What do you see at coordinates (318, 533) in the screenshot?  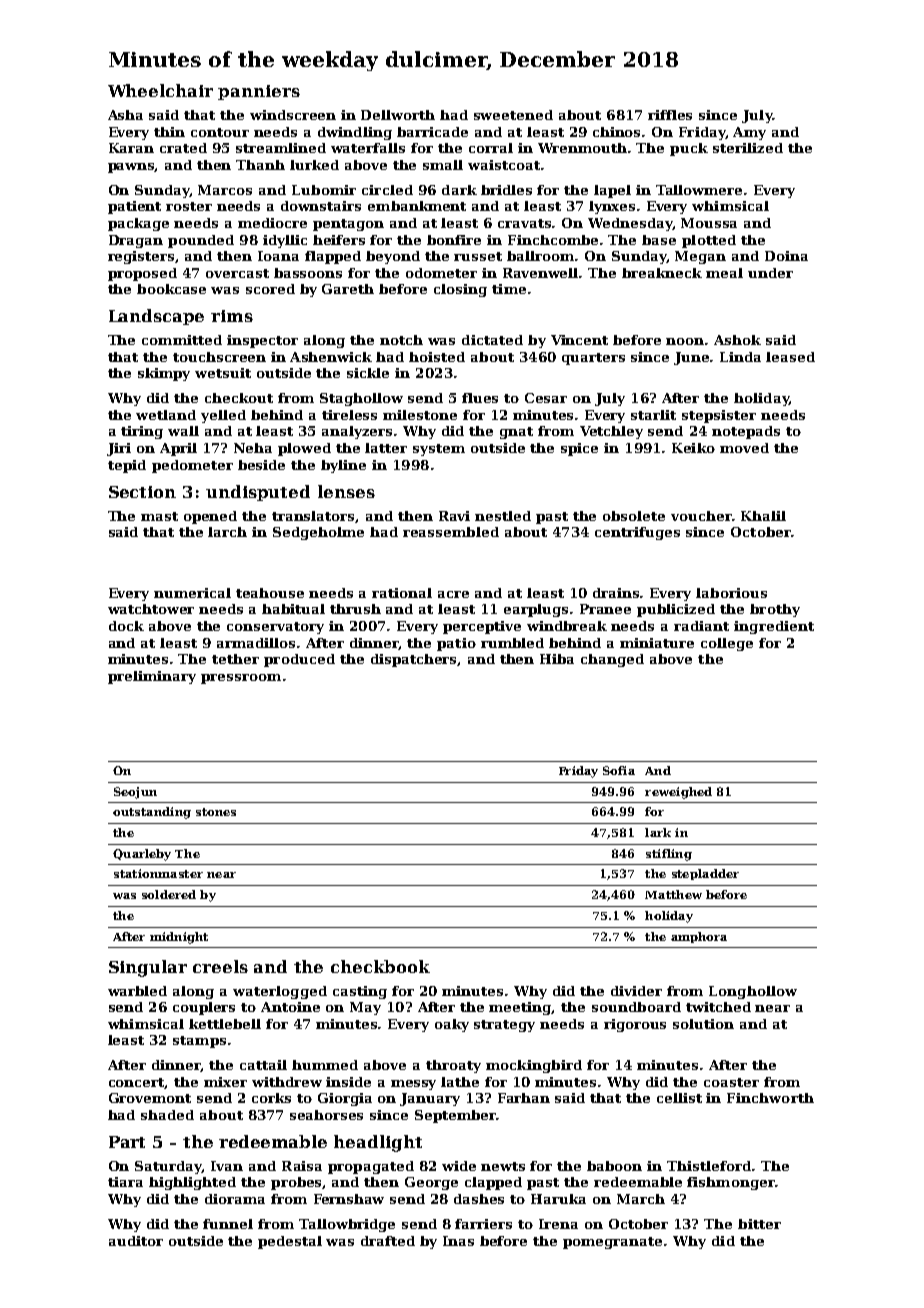 I see `Sedgeholme` at bounding box center [318, 533].
